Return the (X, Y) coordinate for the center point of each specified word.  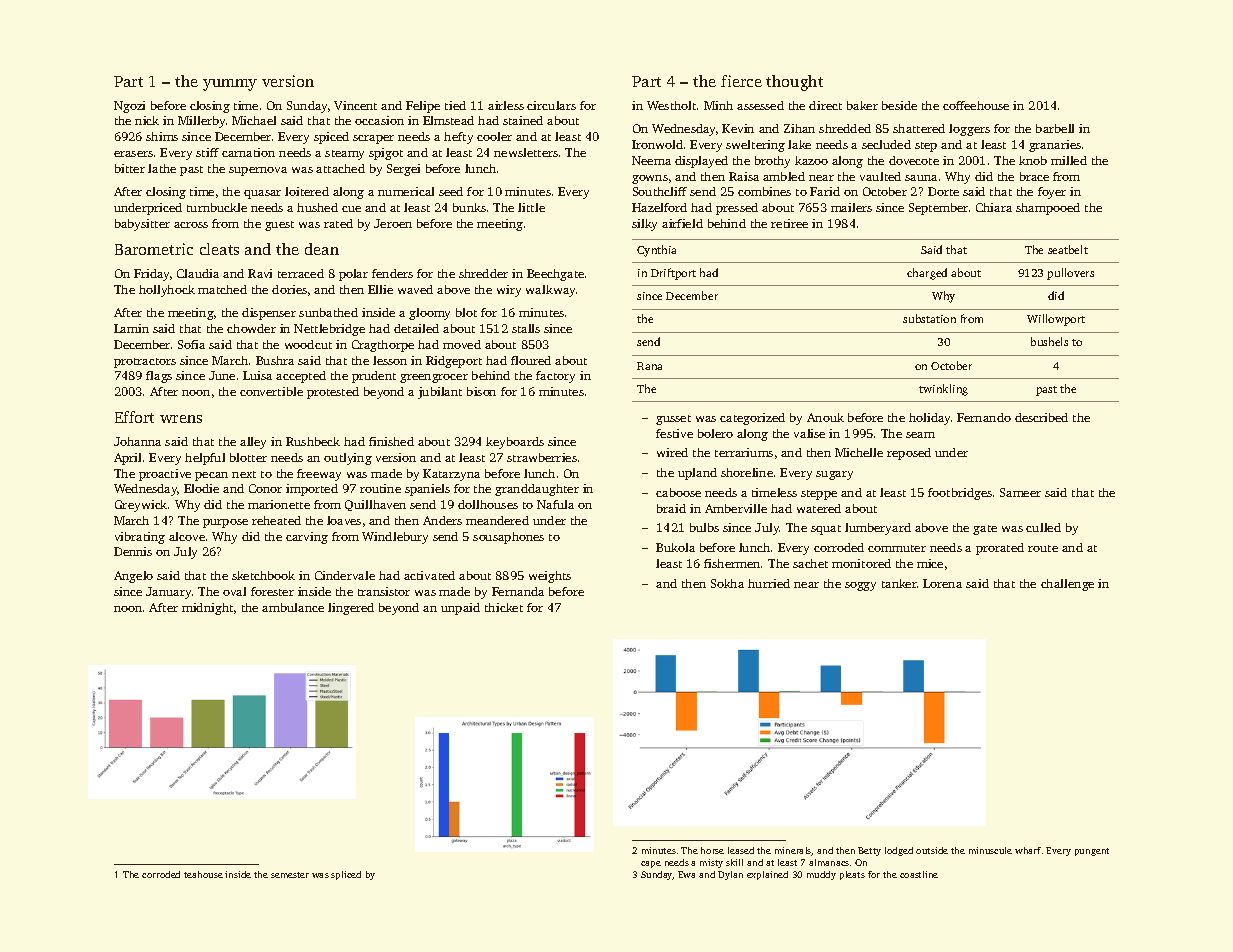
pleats (852, 875)
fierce (741, 81)
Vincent (355, 105)
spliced (346, 875)
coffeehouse (976, 105)
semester (290, 875)
